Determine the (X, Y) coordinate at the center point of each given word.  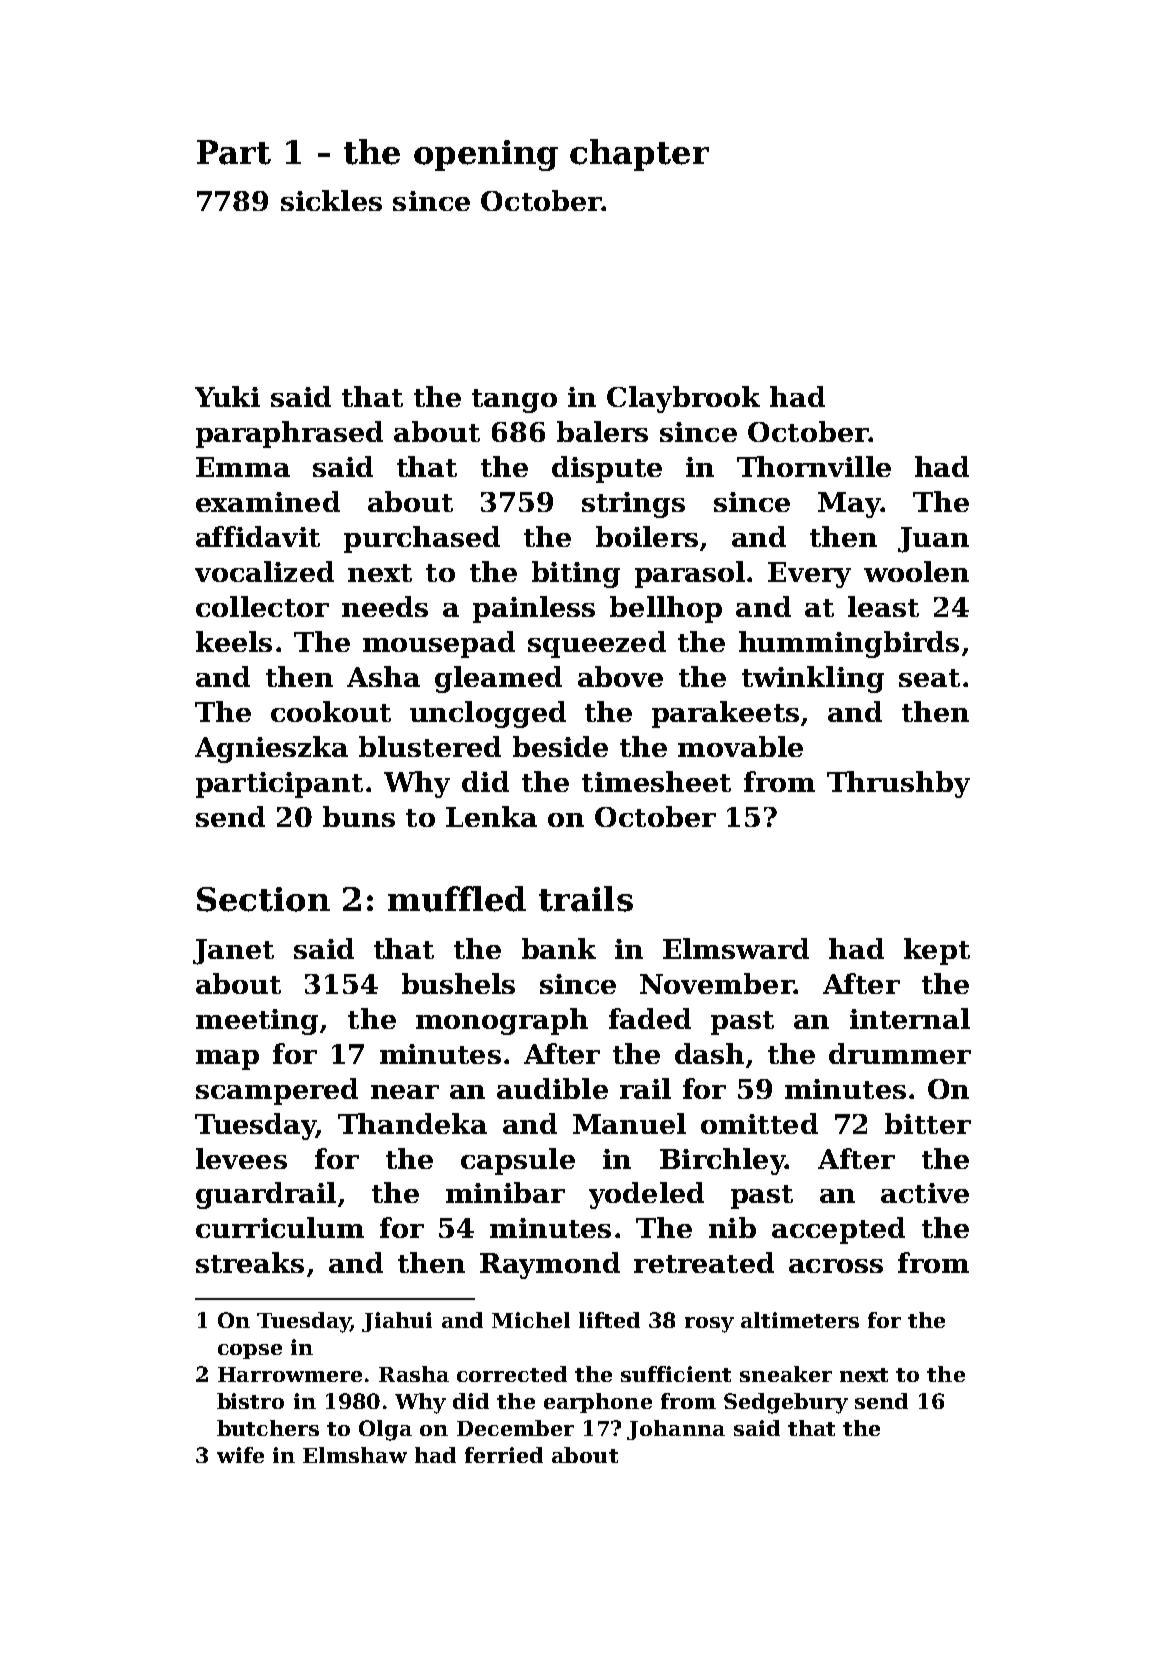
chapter (639, 155)
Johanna (676, 1430)
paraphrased (289, 434)
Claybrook (683, 399)
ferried (504, 1455)
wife (240, 1455)
